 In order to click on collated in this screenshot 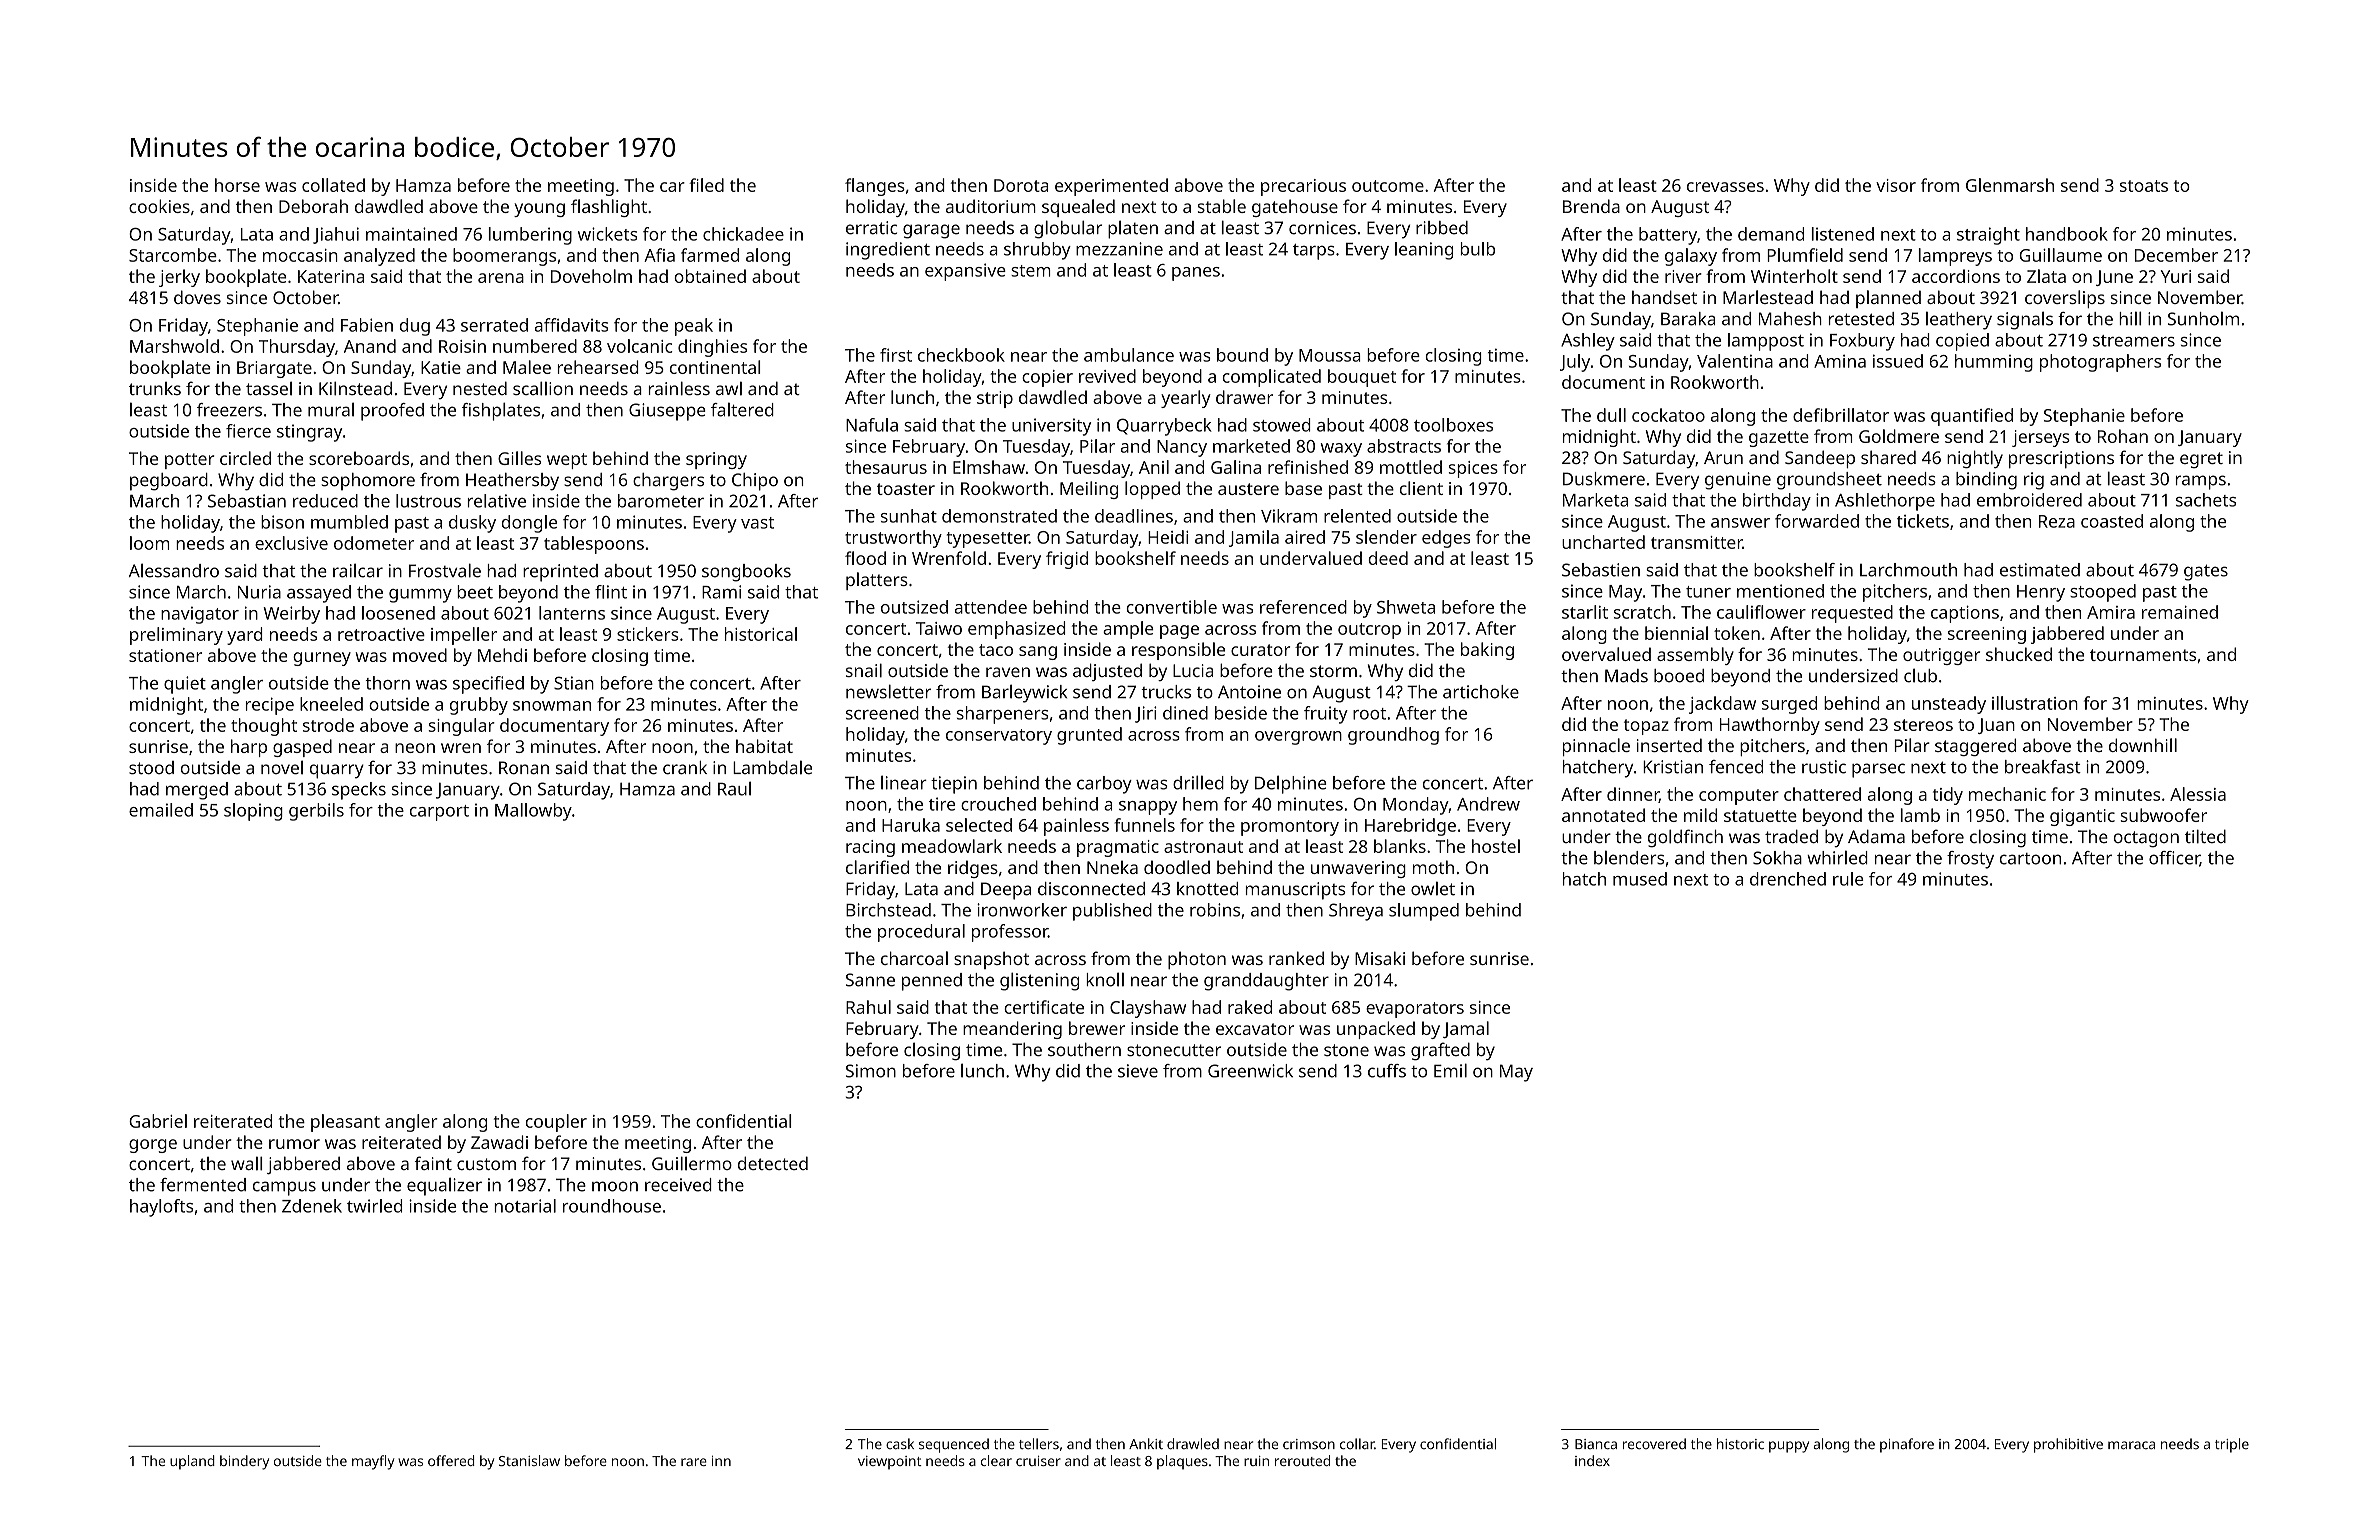, I will do `click(333, 185)`.
